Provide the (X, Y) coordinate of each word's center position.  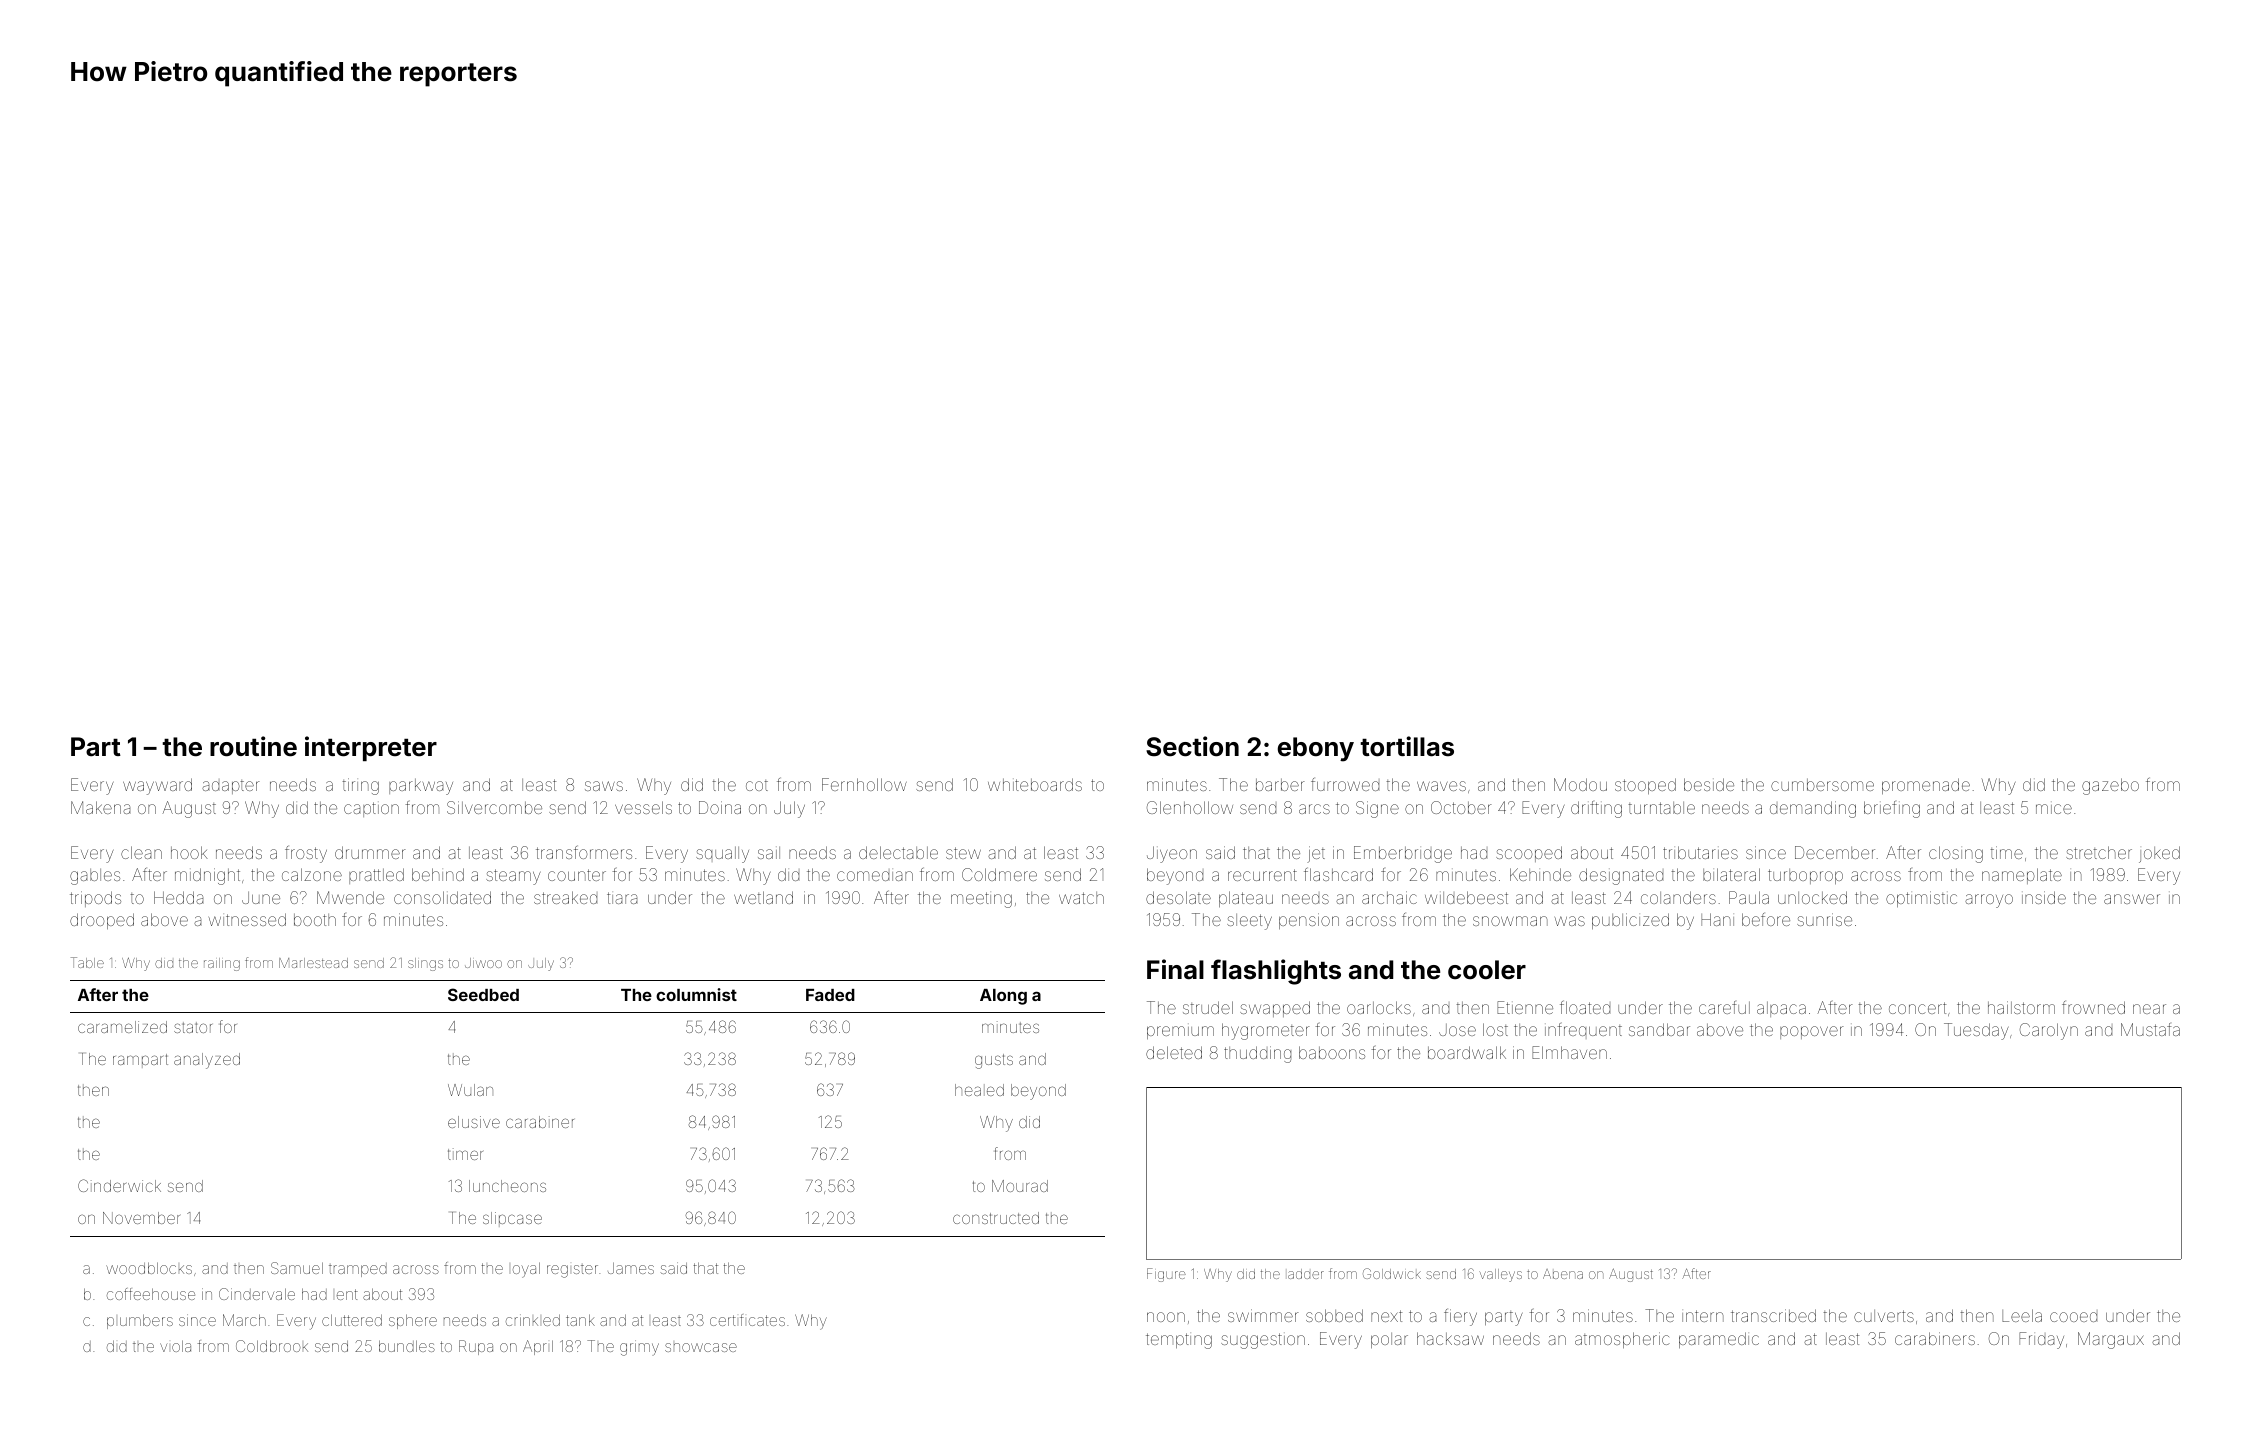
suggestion (1263, 1341)
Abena (1563, 1274)
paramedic (1719, 1340)
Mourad (1020, 1186)
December (1835, 852)
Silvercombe (494, 807)
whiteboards (1035, 784)
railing (222, 964)
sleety (1249, 922)
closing (1956, 854)
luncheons (507, 1186)
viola (175, 1346)
